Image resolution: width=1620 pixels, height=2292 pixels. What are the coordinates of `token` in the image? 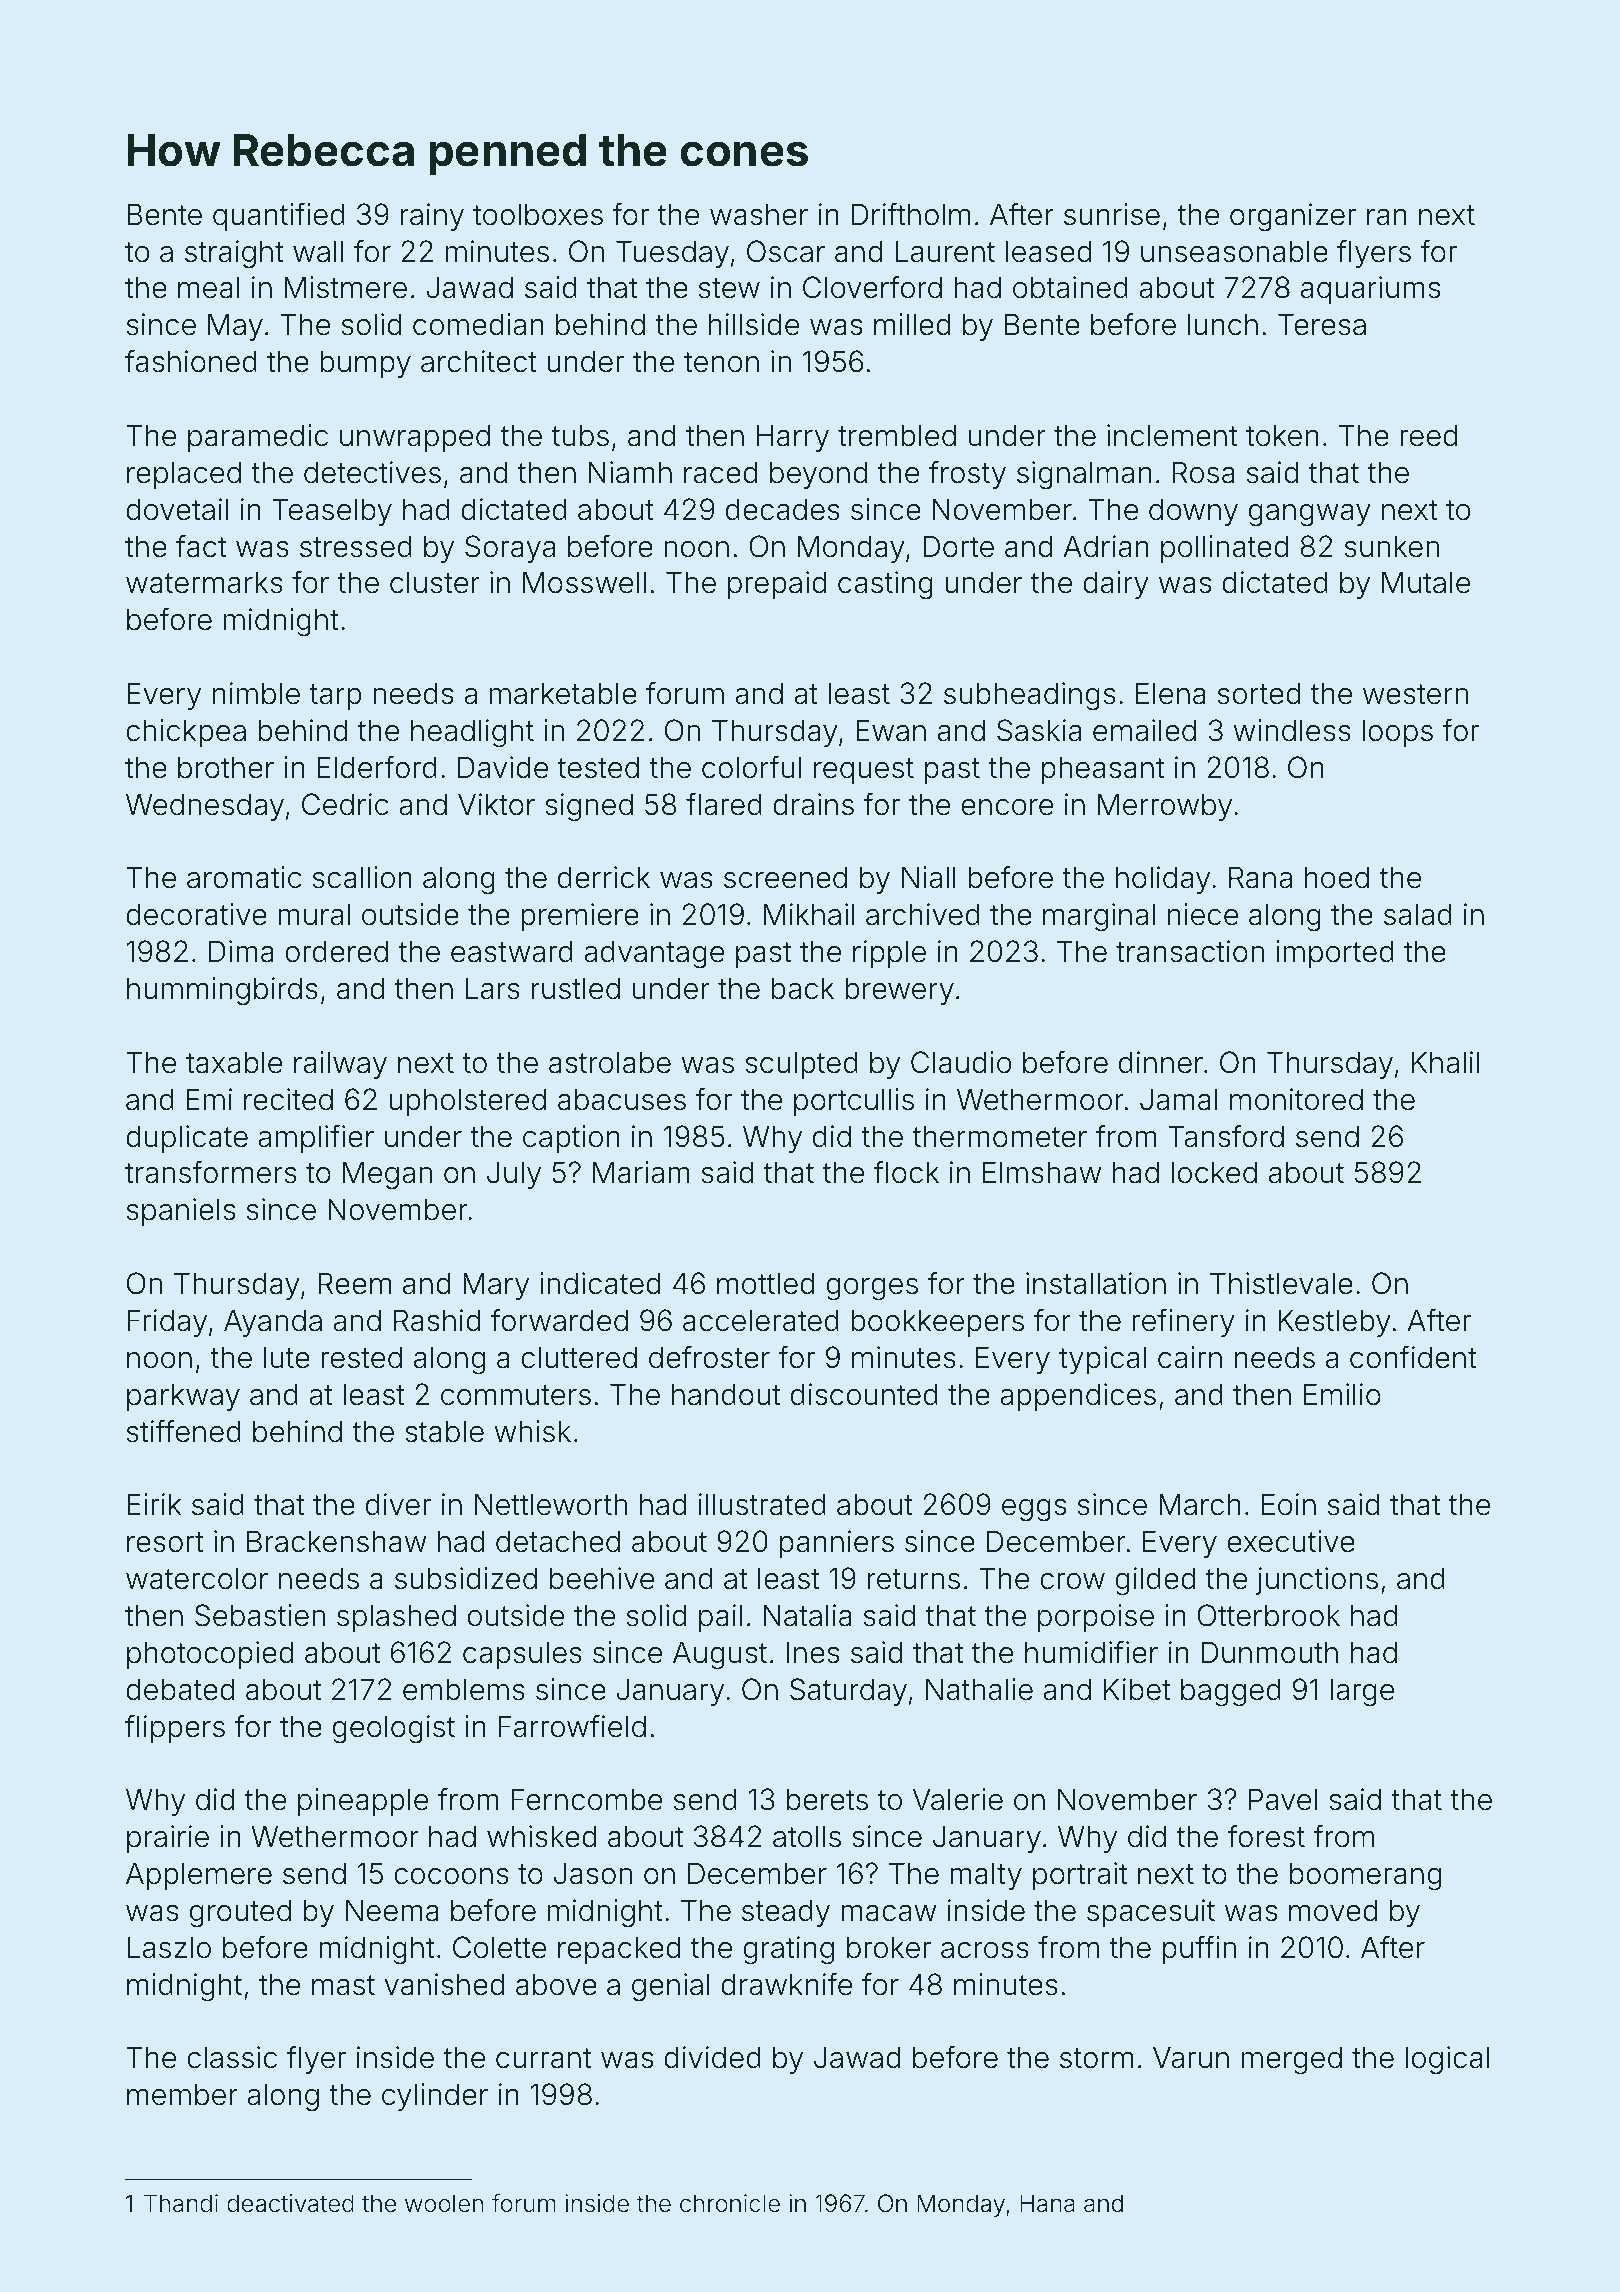 It's located at (1282, 435).
